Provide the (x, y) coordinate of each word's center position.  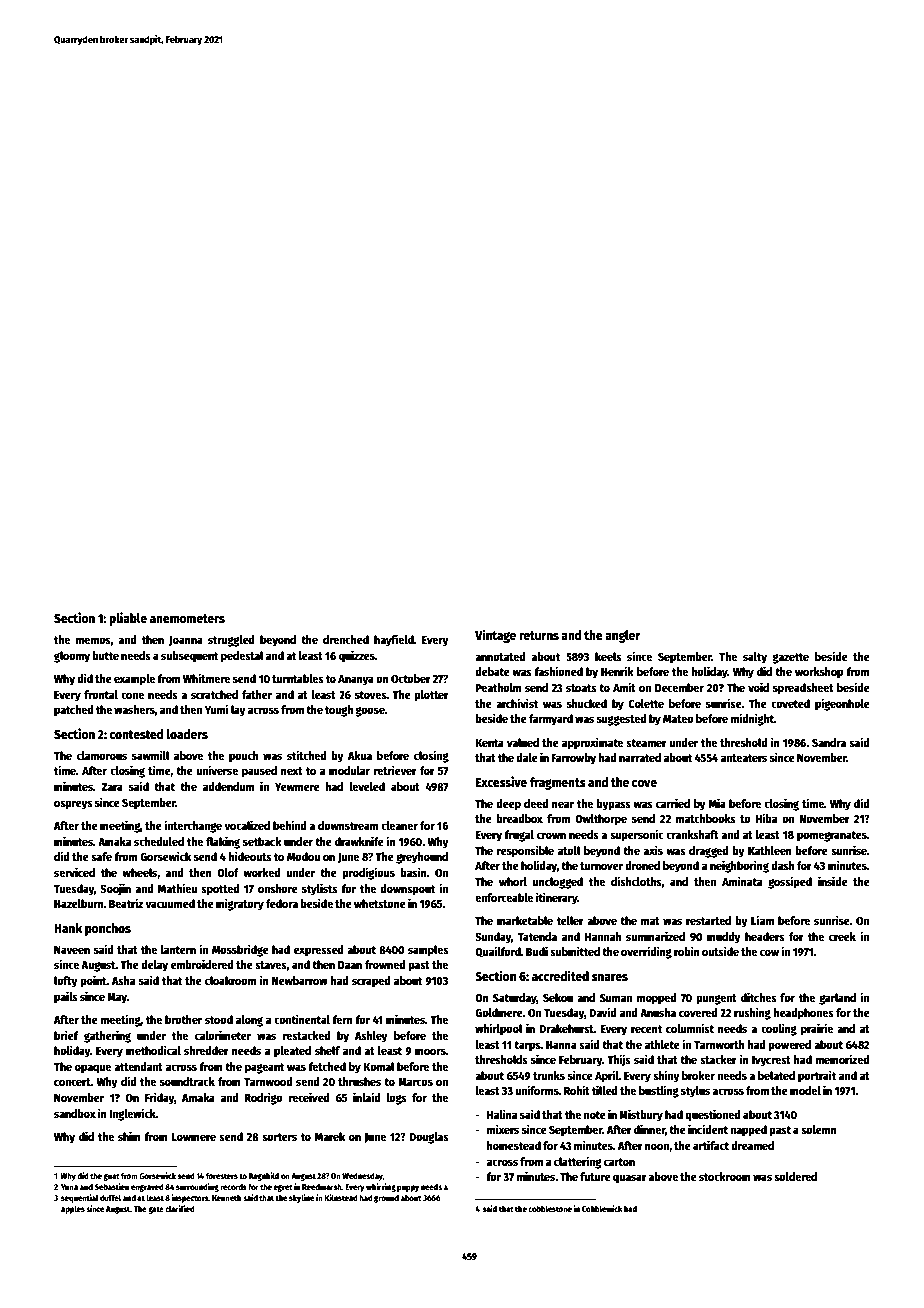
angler (623, 636)
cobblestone (550, 1208)
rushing (752, 1013)
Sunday (493, 938)
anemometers (187, 618)
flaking (223, 842)
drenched (346, 639)
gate (156, 1210)
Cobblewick (602, 1208)
